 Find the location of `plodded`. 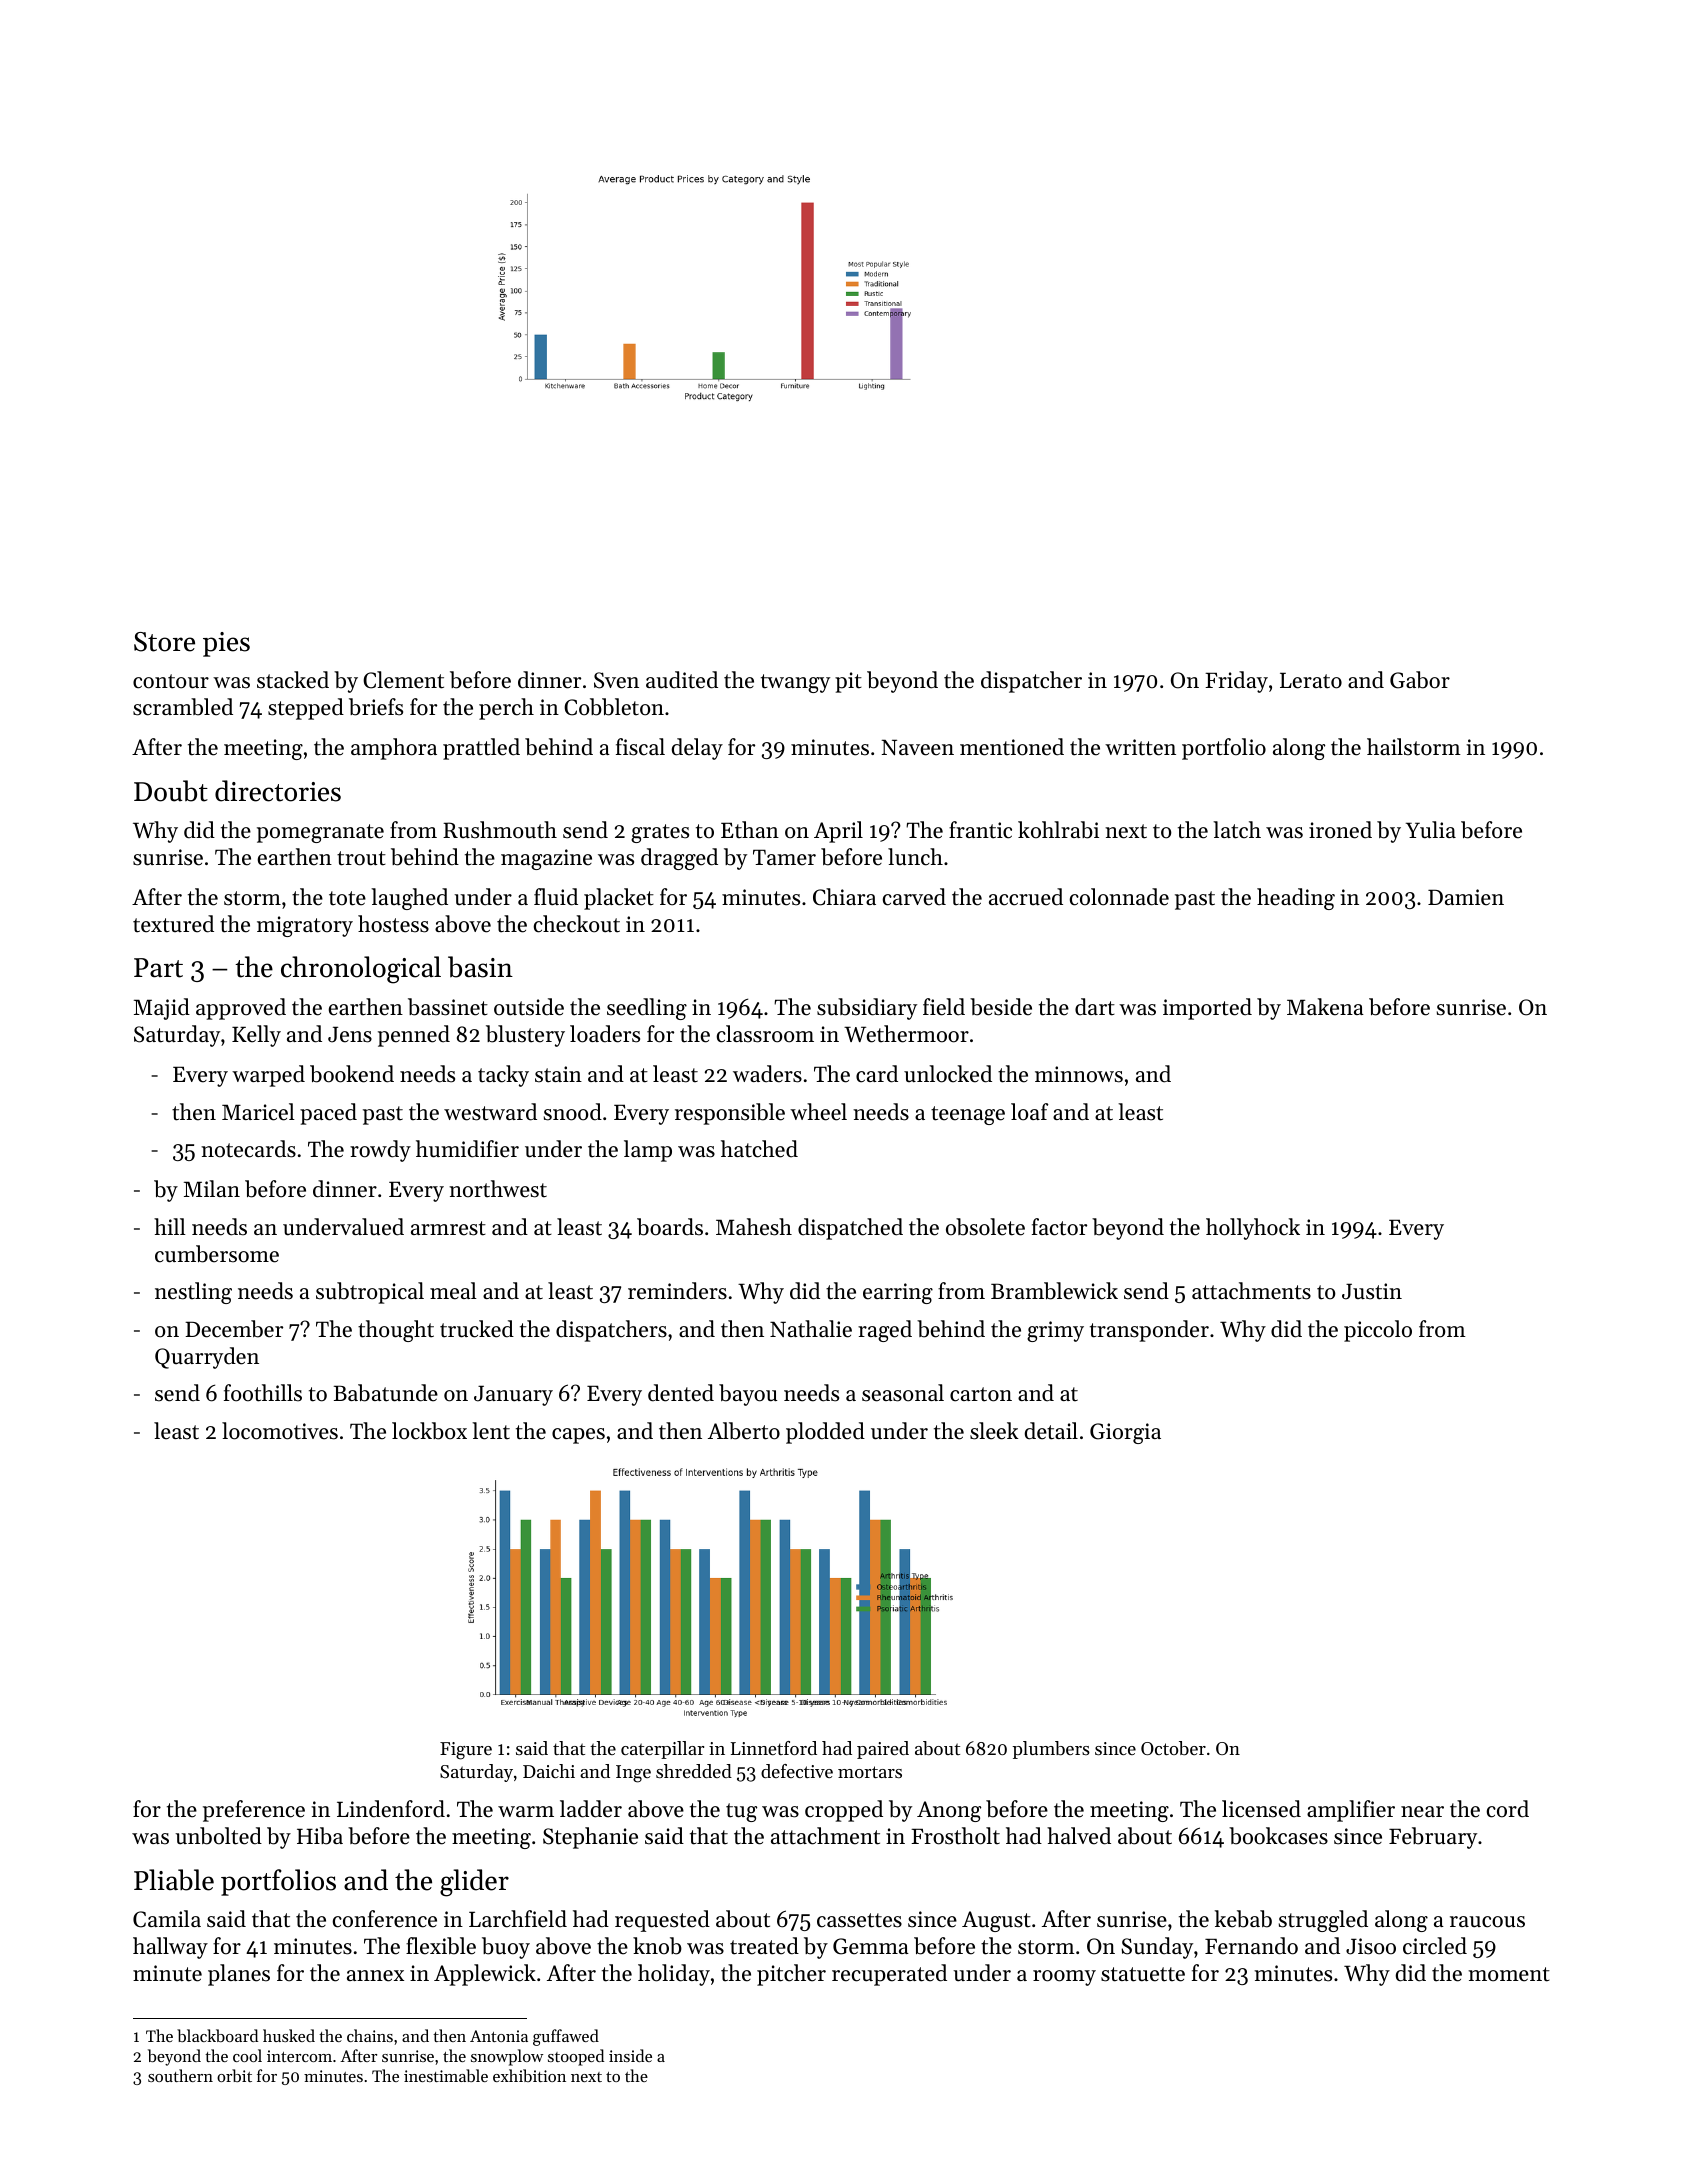

plodded is located at coordinates (825, 1433).
